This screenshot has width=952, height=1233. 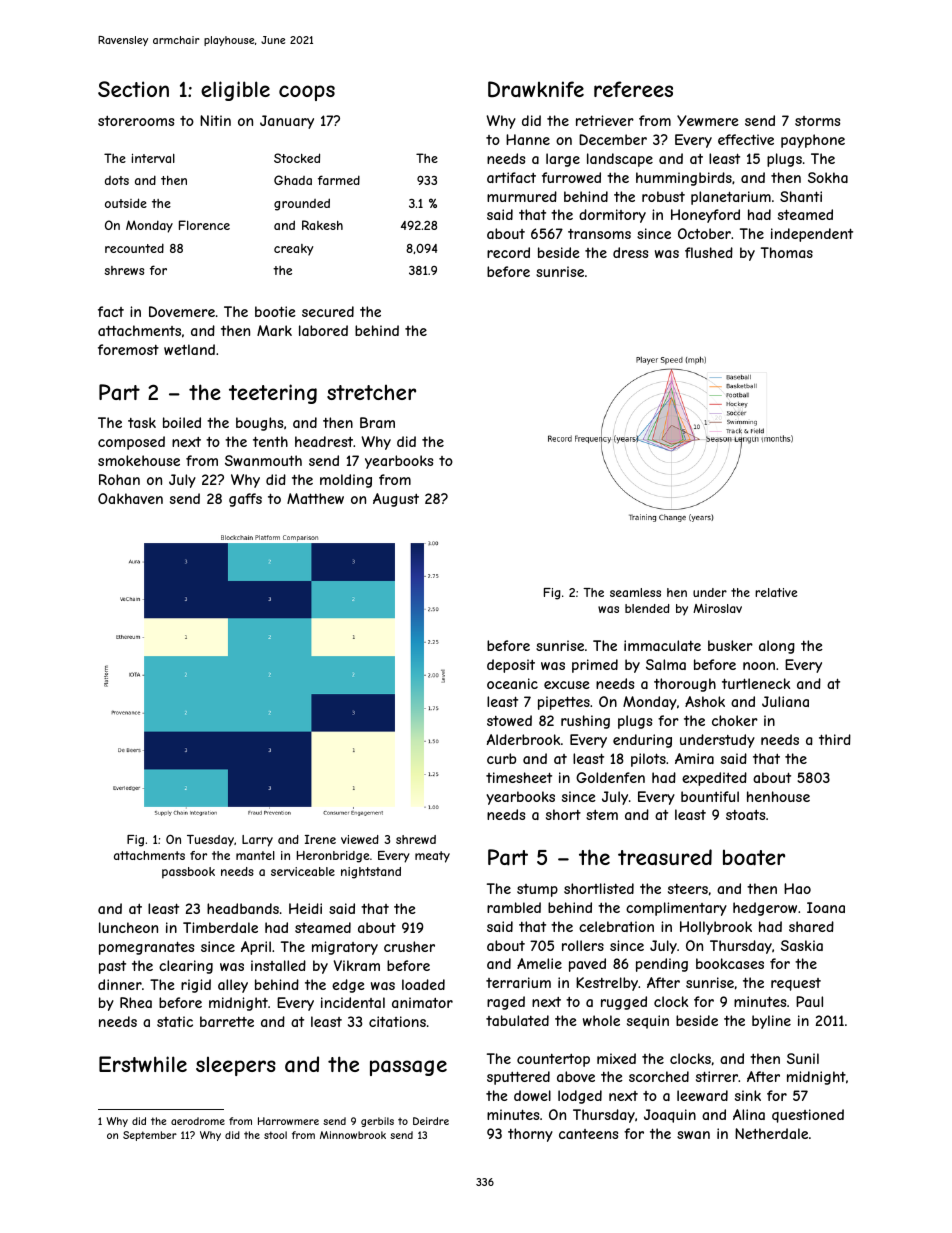 What do you see at coordinates (297, 158) in the screenshot?
I see `Stocked` at bounding box center [297, 158].
